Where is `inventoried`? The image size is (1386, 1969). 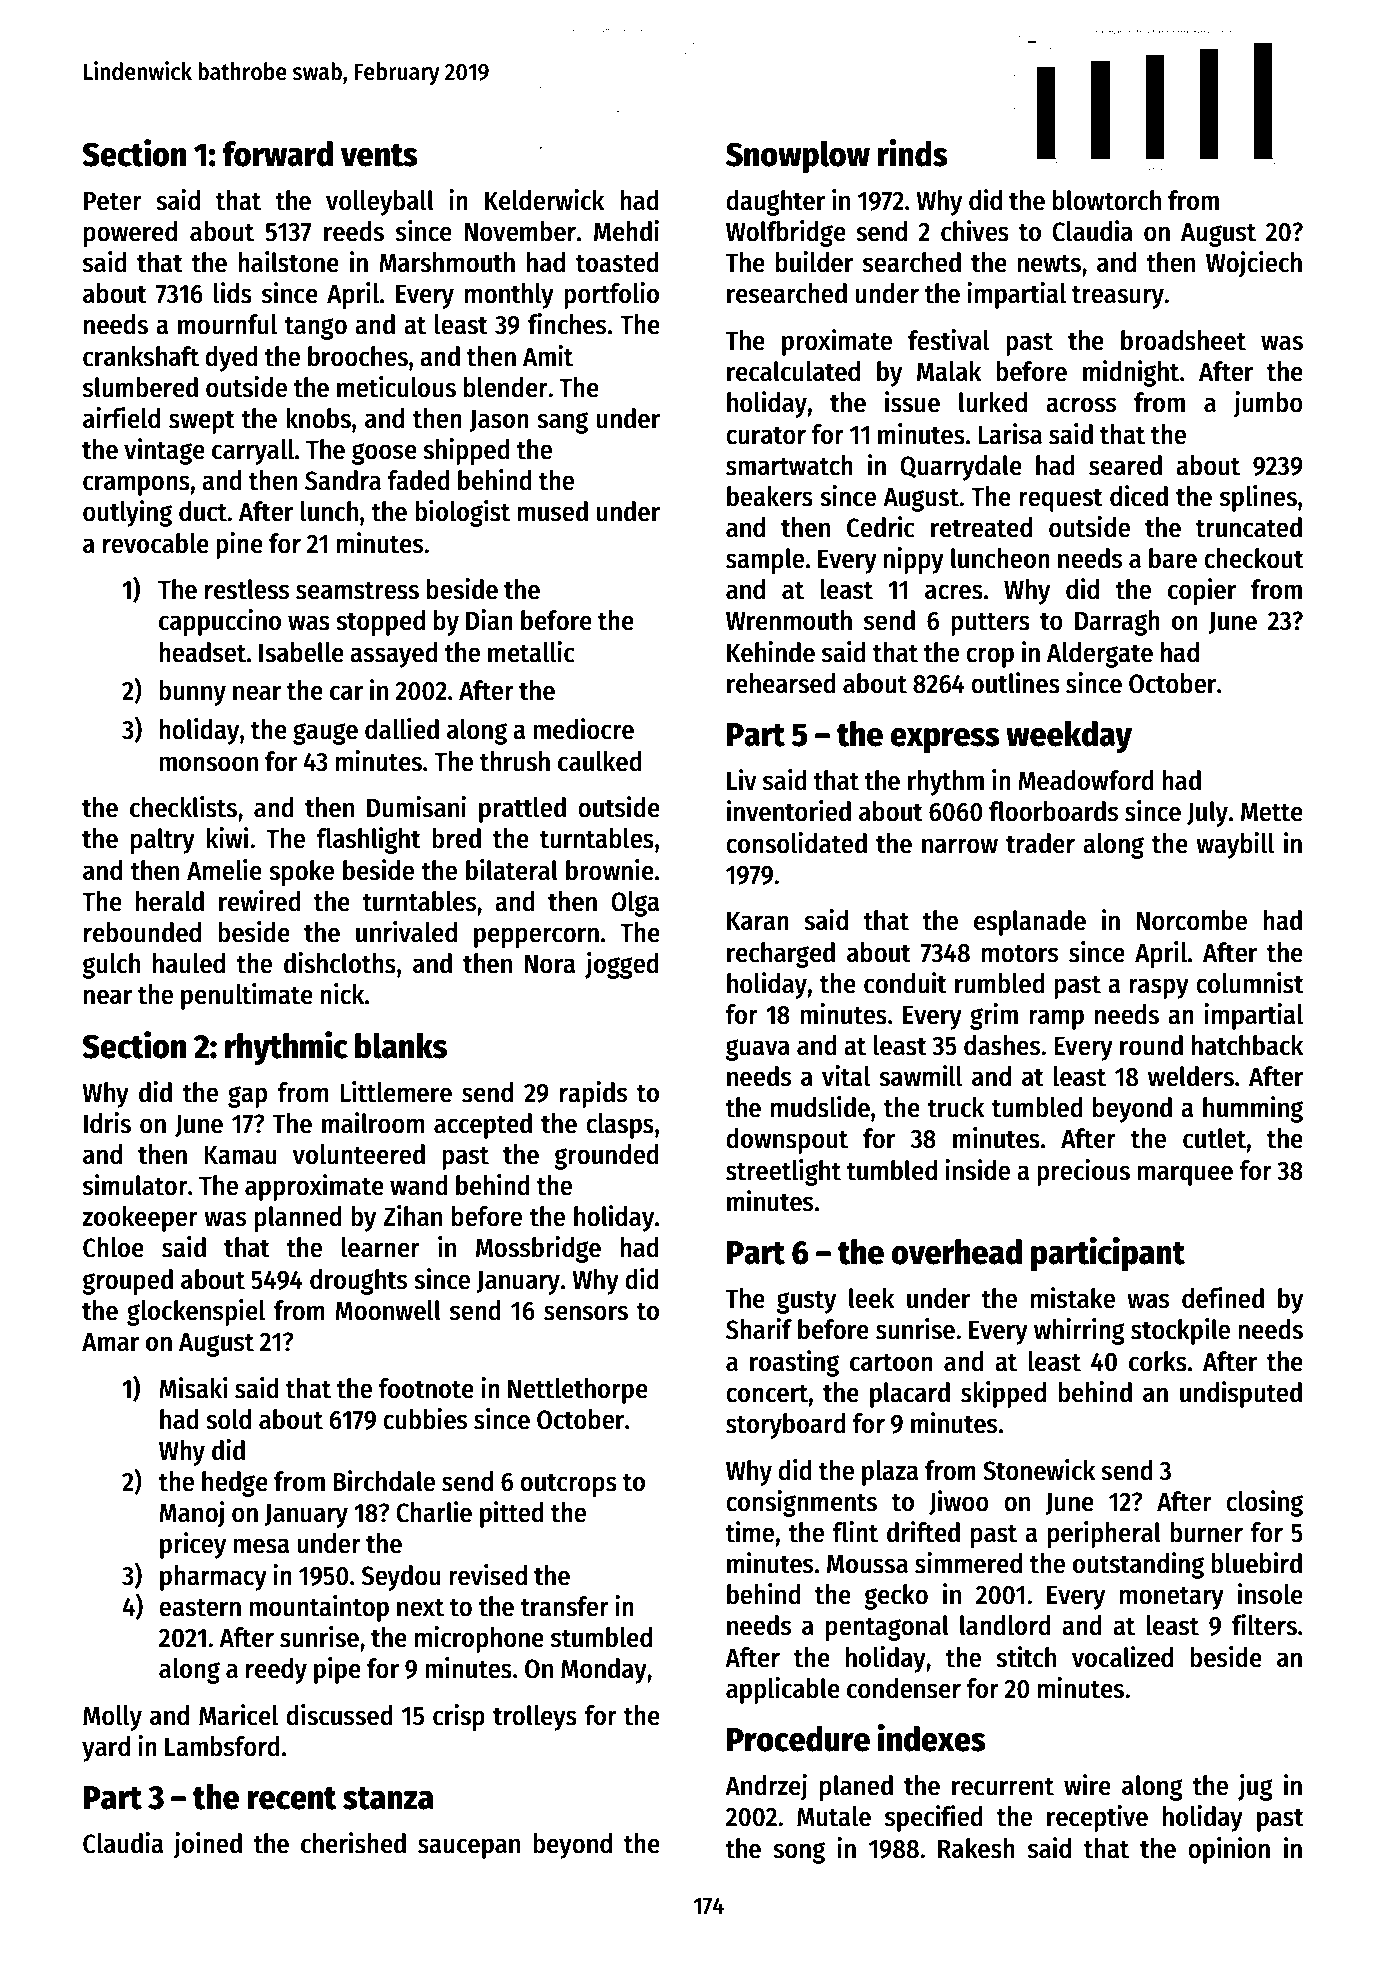
inventoried is located at coordinates (789, 811).
